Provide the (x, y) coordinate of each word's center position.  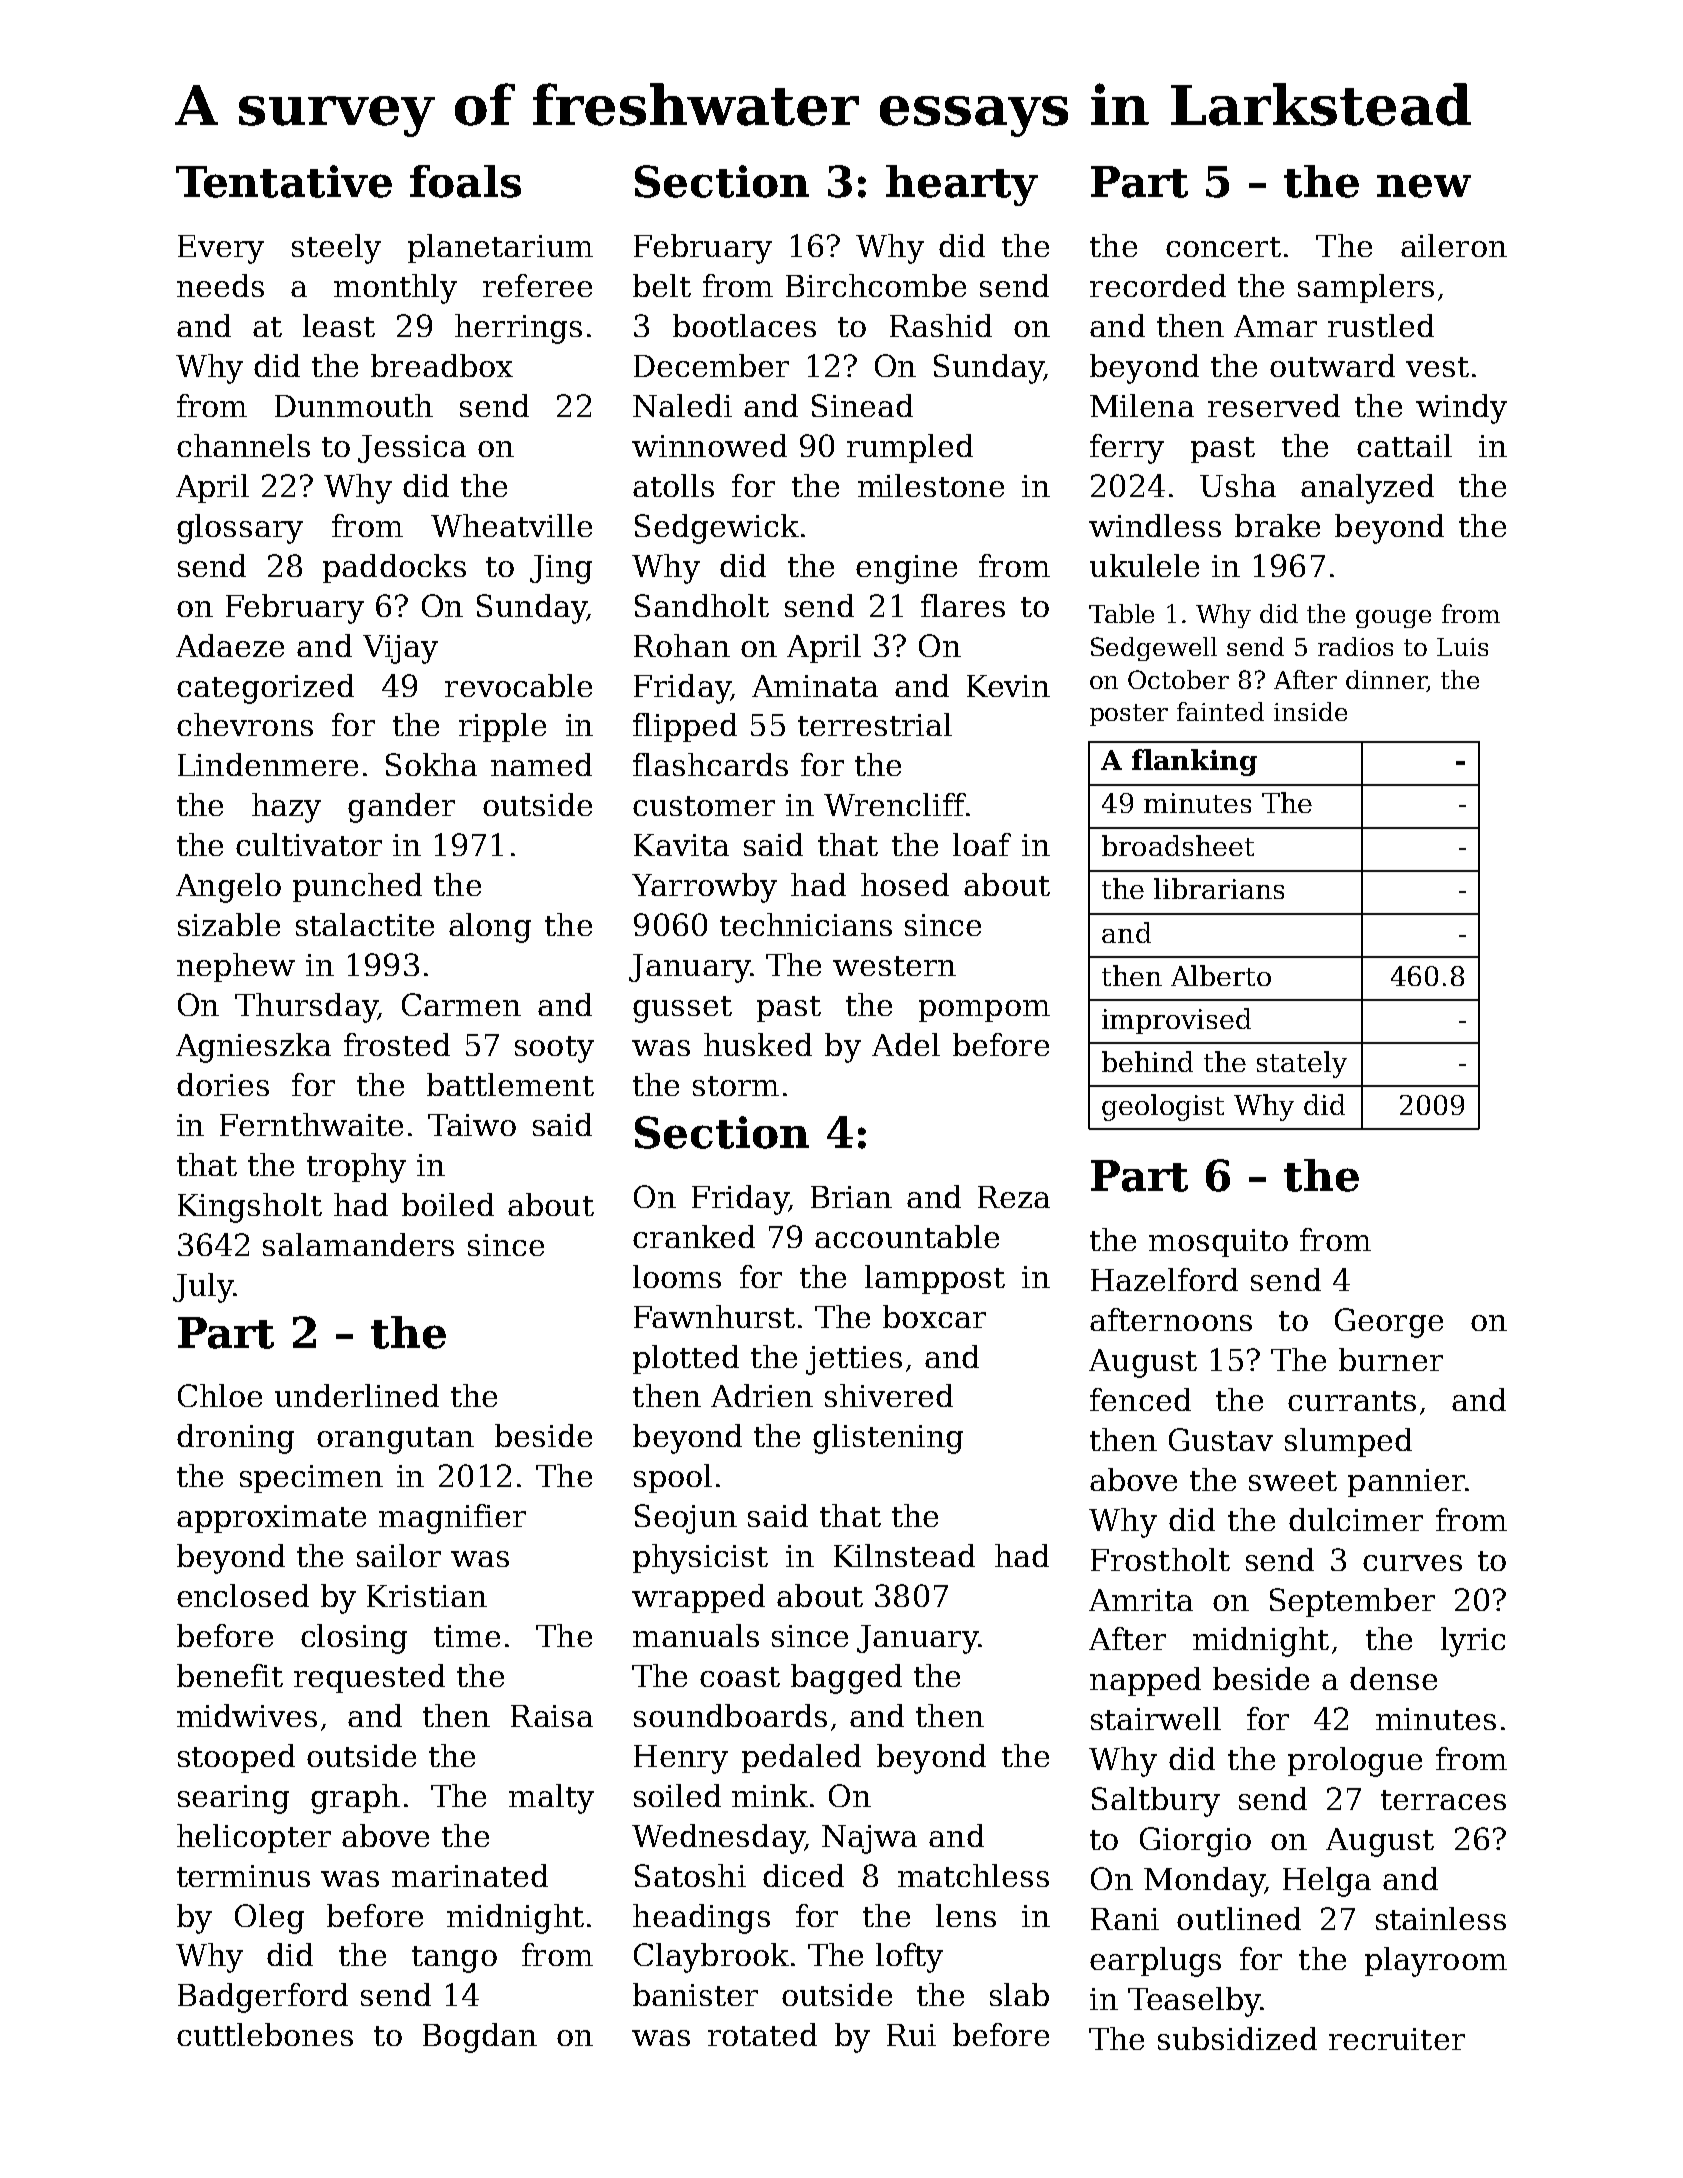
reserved (1274, 405)
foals (465, 181)
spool (673, 1478)
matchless (973, 1875)
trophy (356, 1168)
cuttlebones (265, 2034)
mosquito (1218, 1243)
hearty (962, 185)
